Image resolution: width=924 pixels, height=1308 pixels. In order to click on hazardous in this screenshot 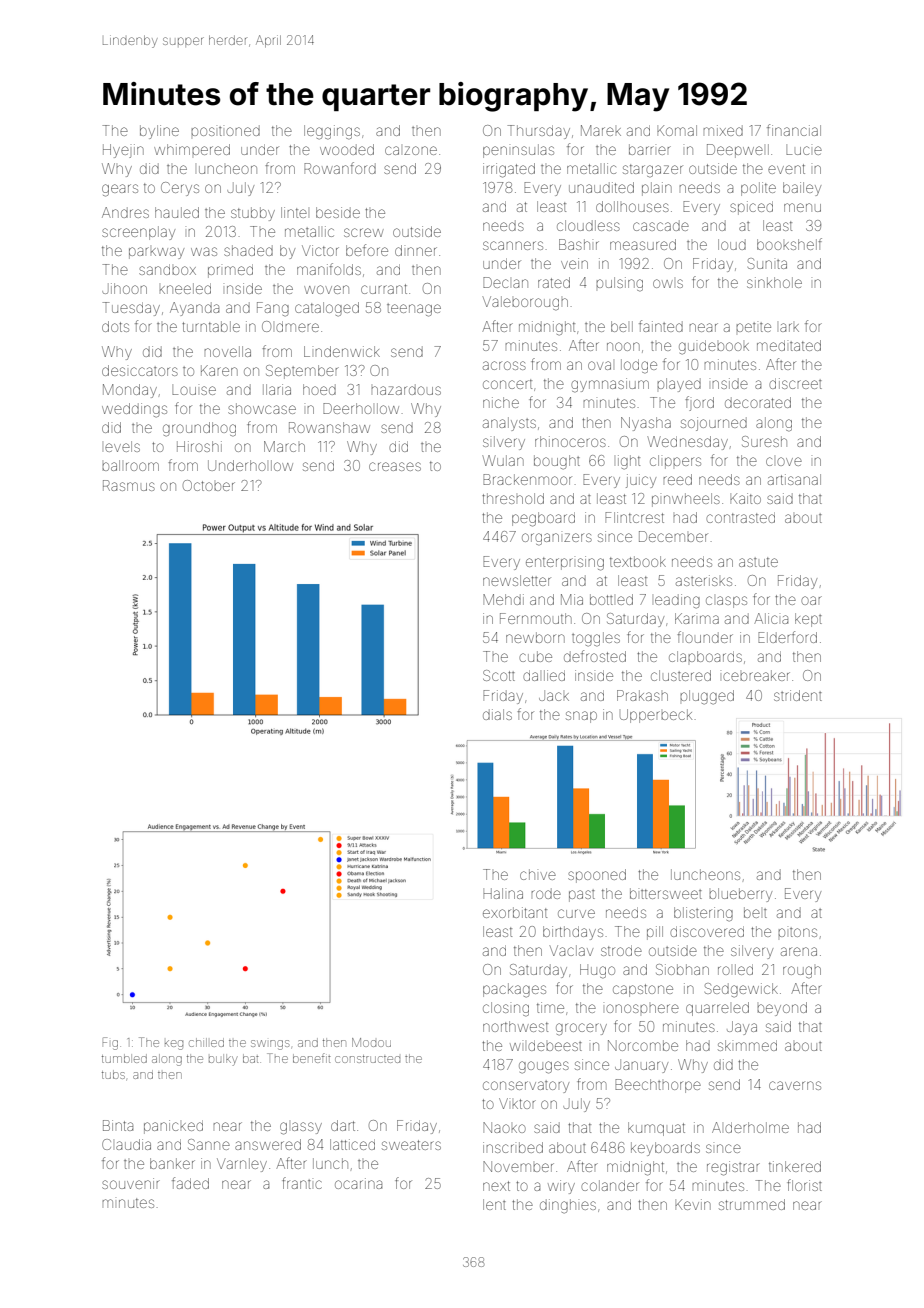, I will do `click(406, 389)`.
